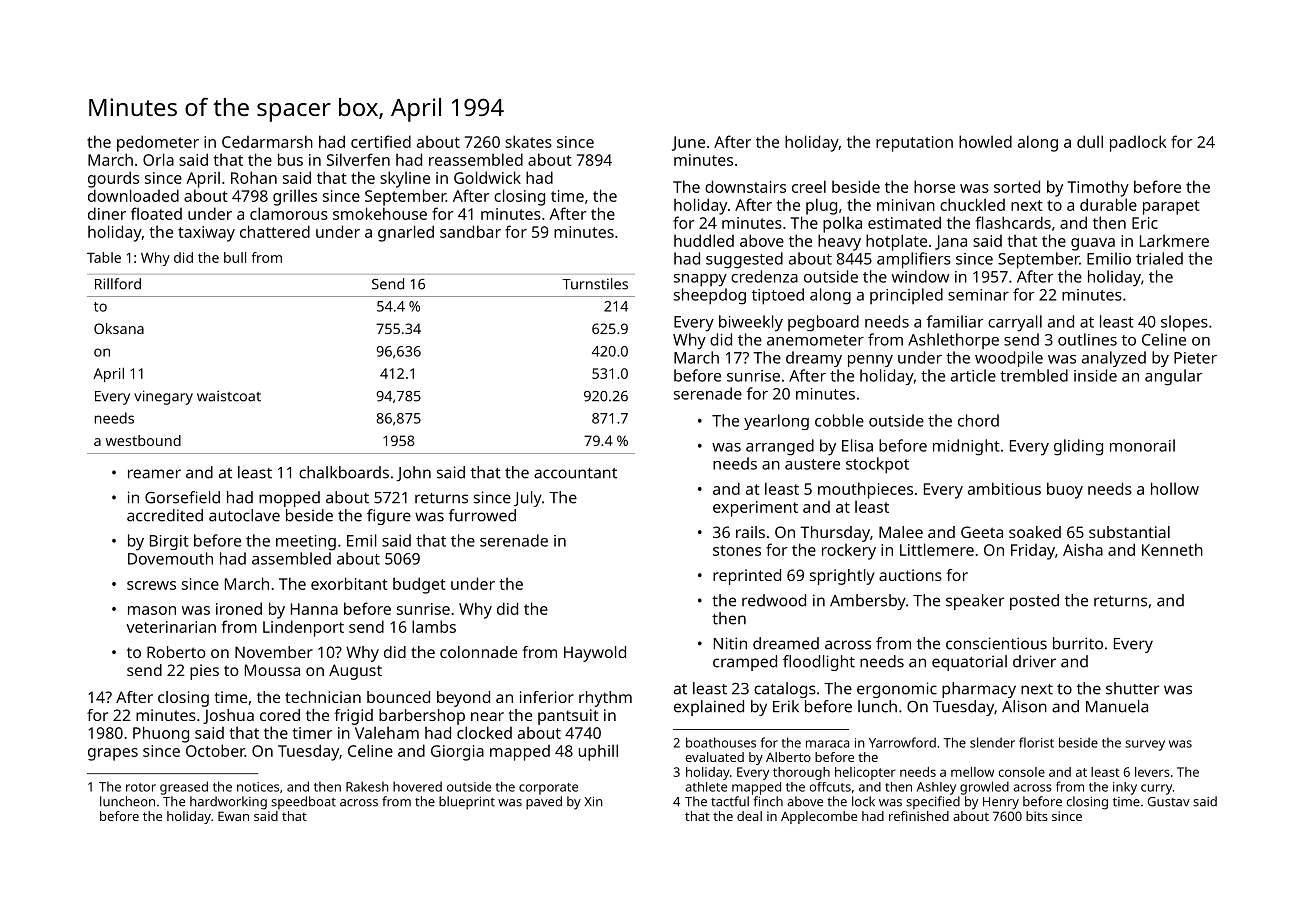 The image size is (1308, 924). Describe the element at coordinates (755, 509) in the image. I see `experiment` at that location.
